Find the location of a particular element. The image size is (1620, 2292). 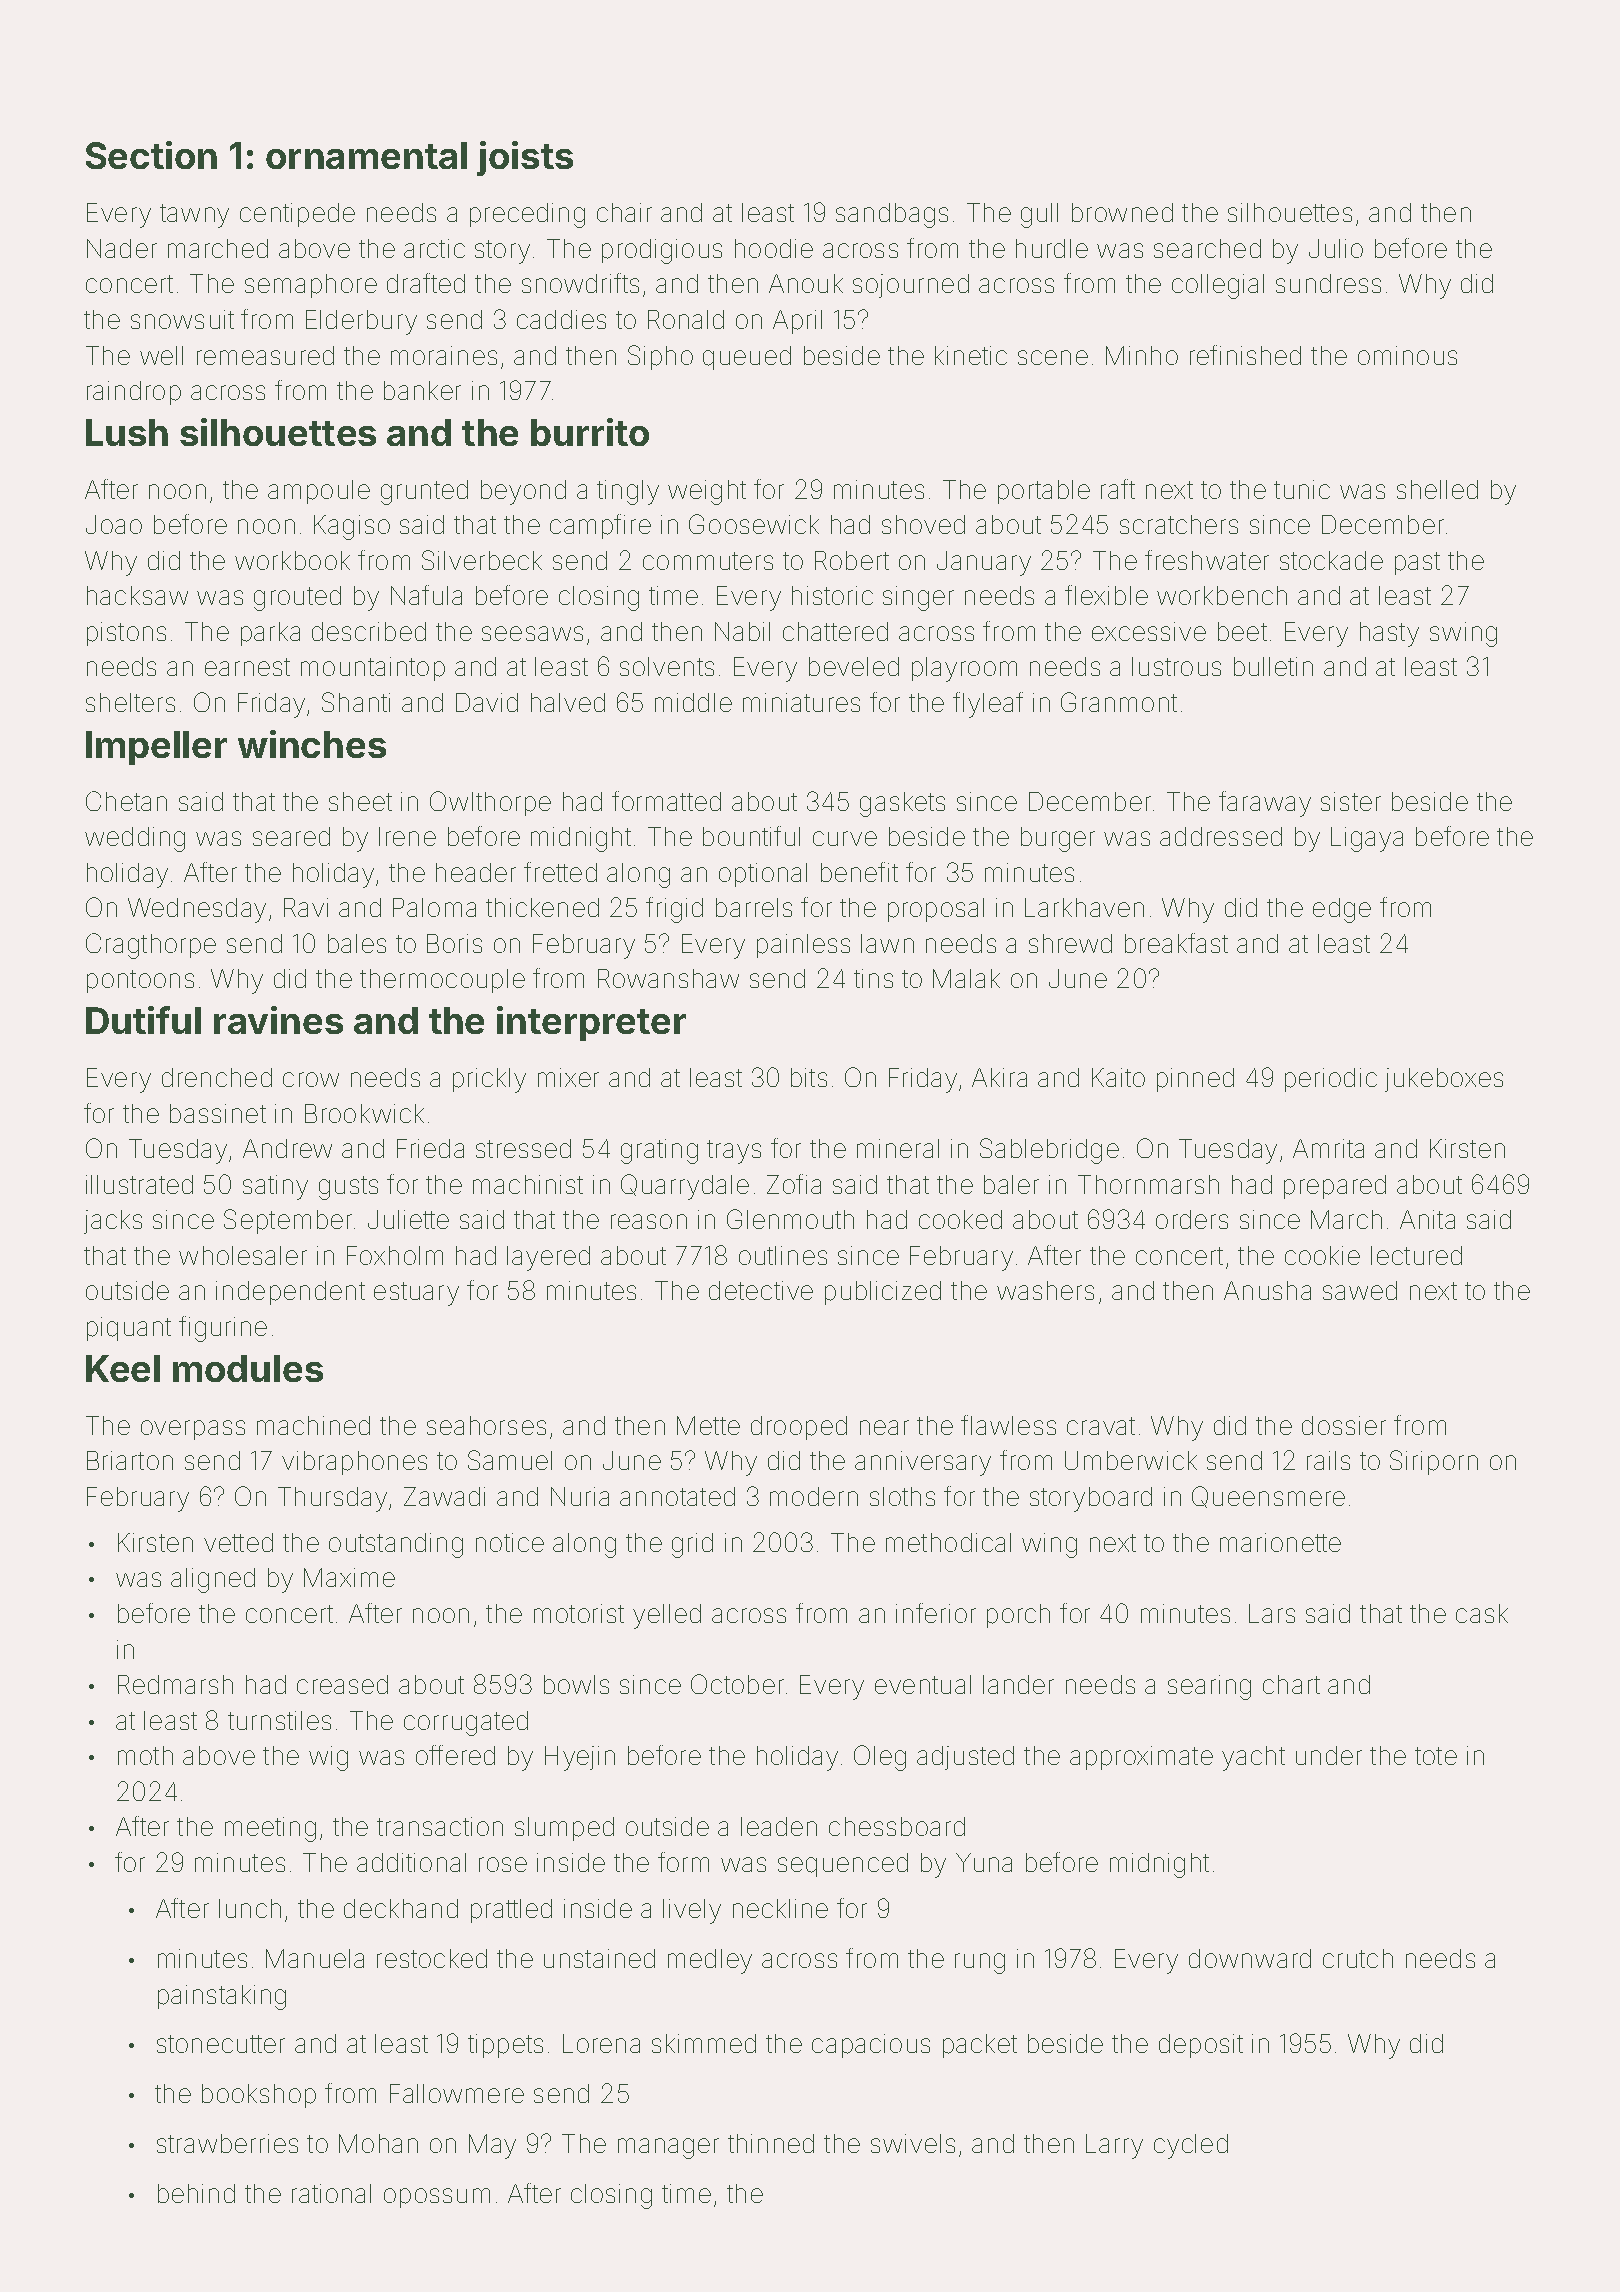

Section is located at coordinates (151, 155).
